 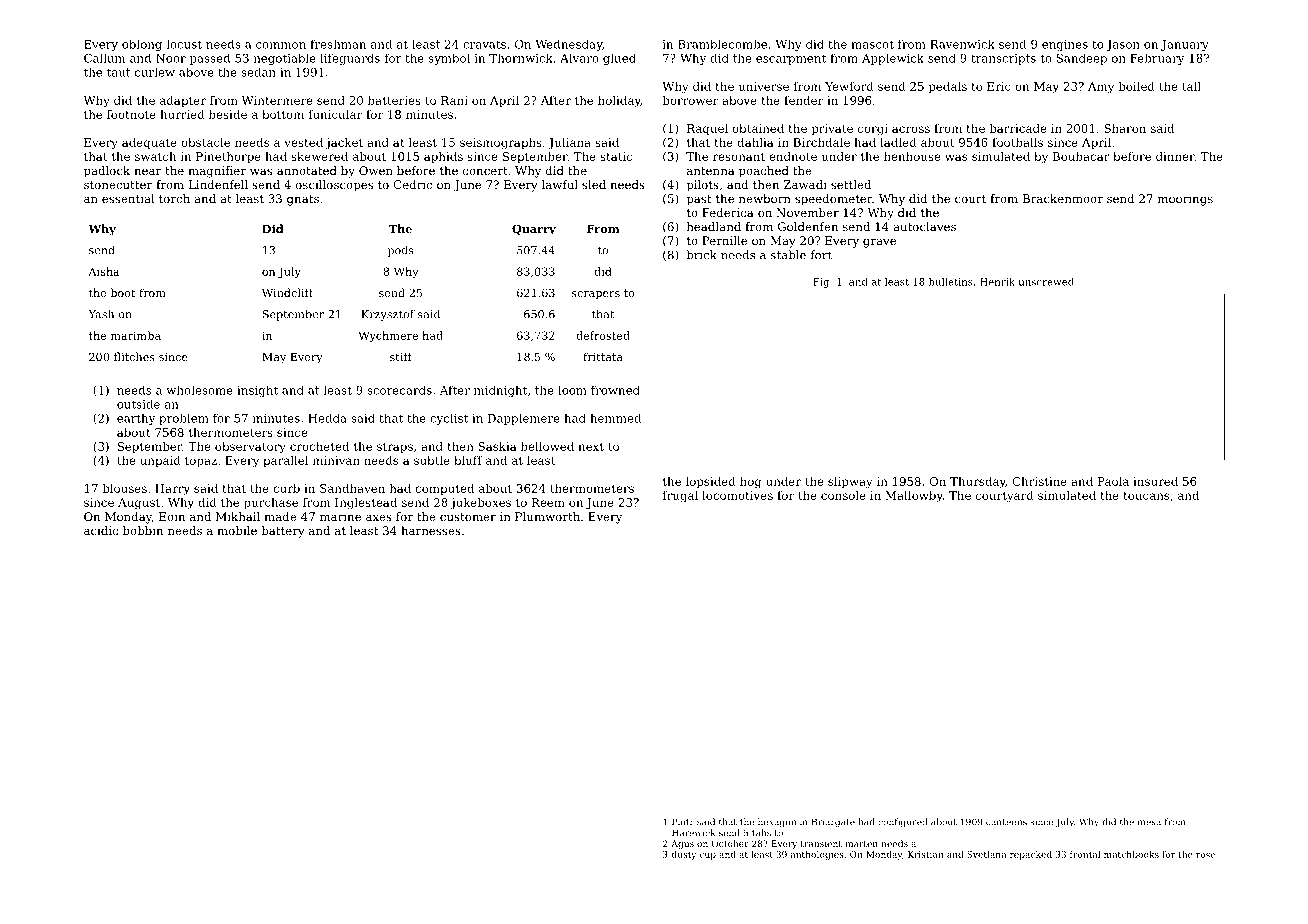 What do you see at coordinates (702, 255) in the screenshot?
I see `brick` at bounding box center [702, 255].
